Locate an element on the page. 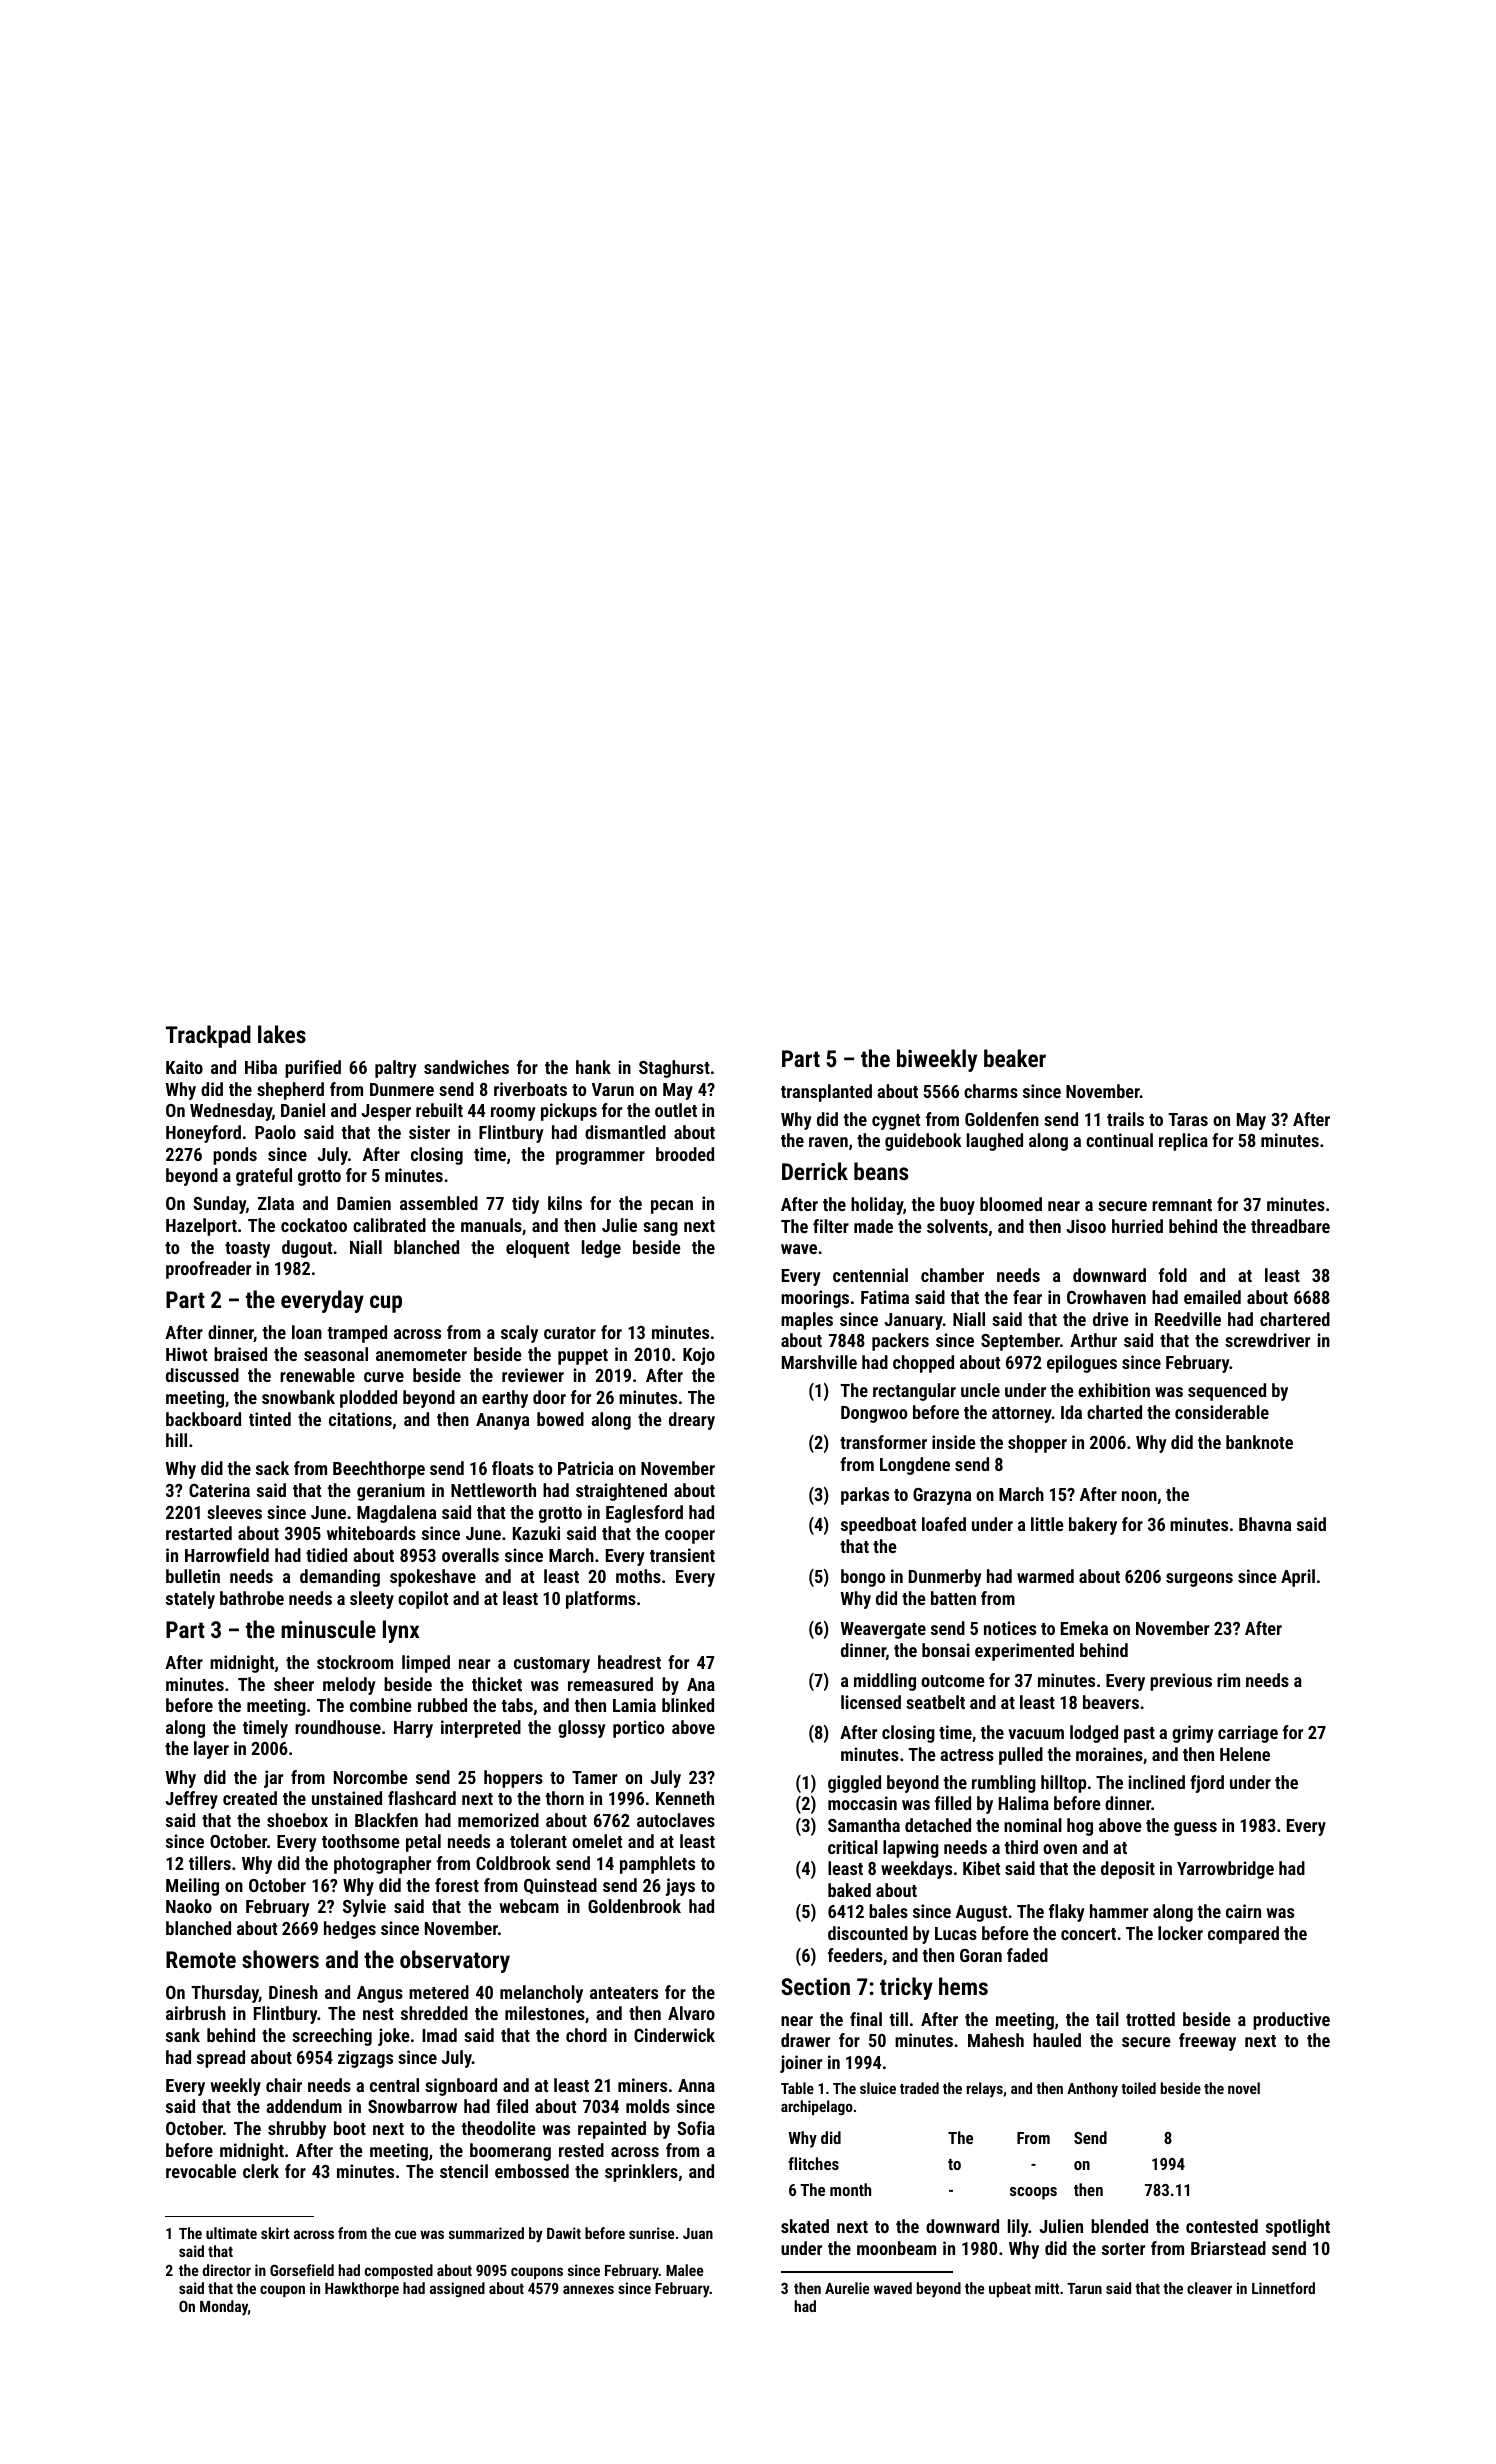 The height and width of the document is (2464, 1496). autoclaves is located at coordinates (676, 1820).
